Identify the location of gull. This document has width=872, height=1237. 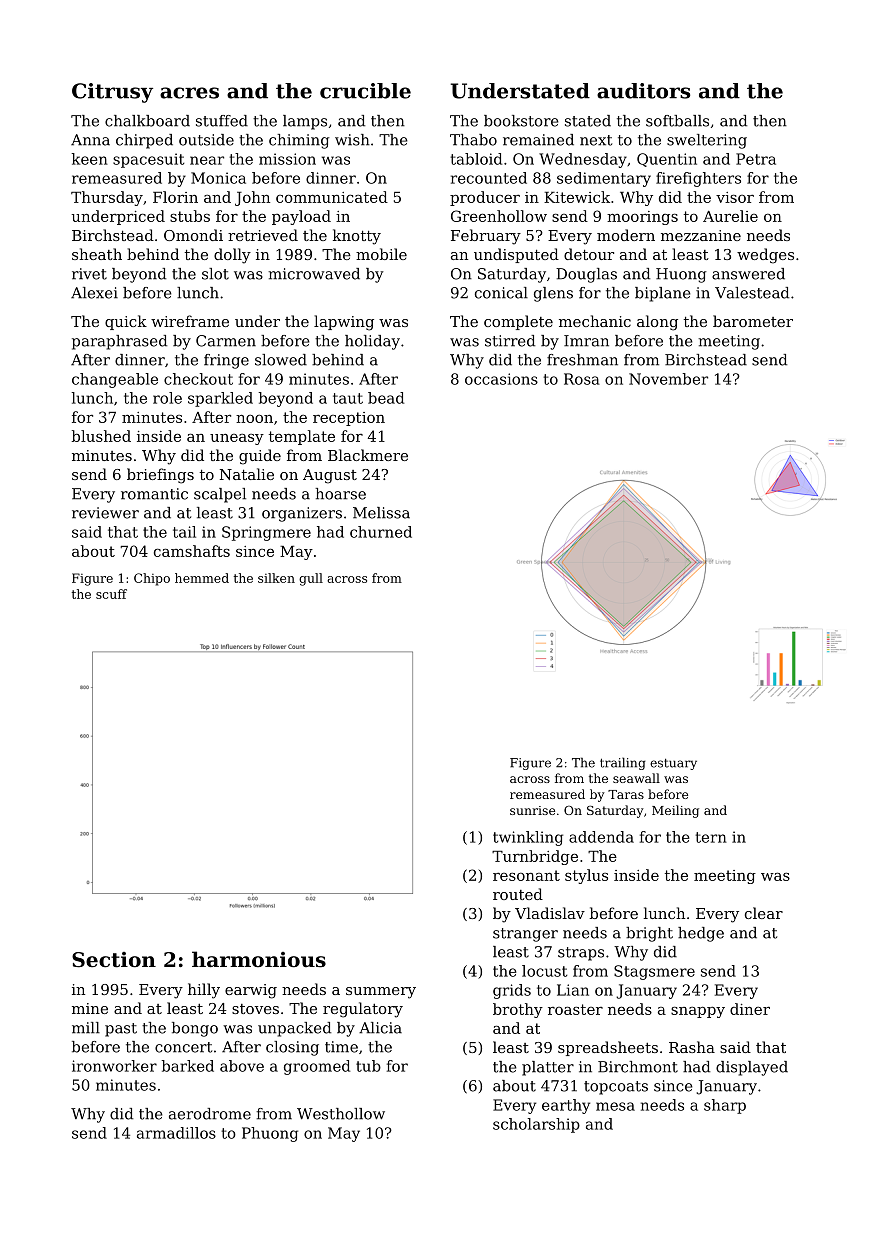
(311, 579).
